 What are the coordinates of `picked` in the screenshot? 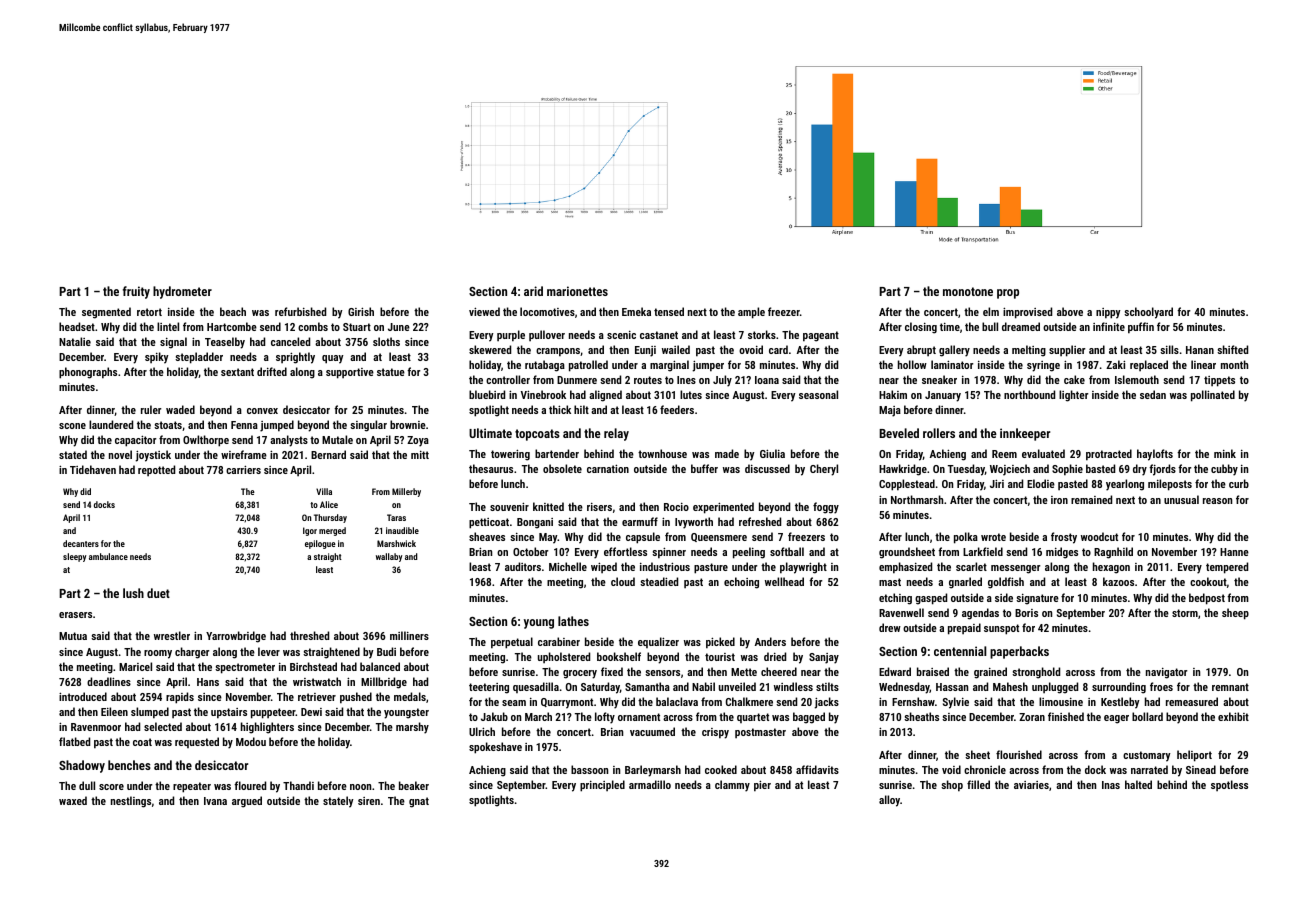 It's located at (720, 643).
